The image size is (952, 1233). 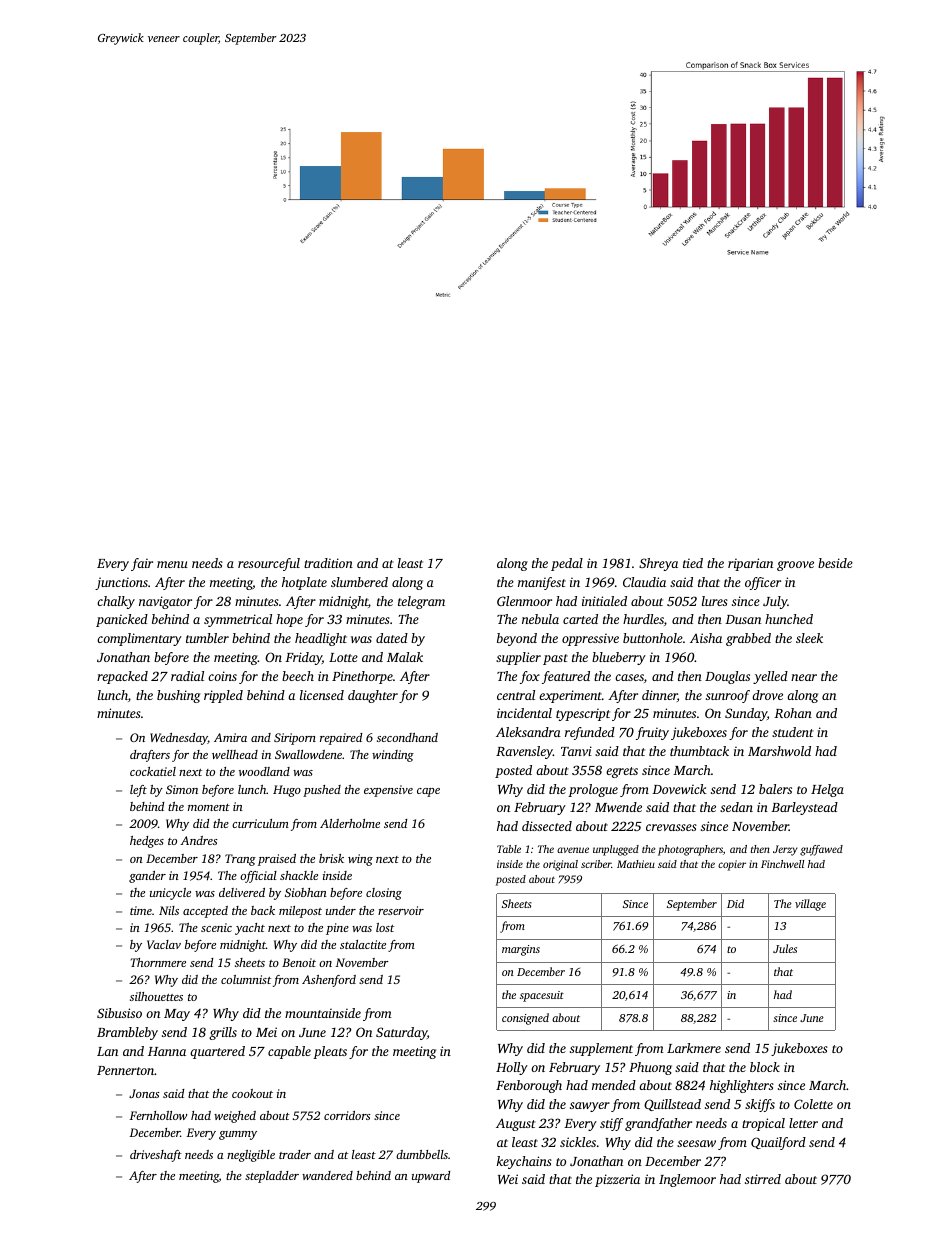 What do you see at coordinates (570, 696) in the document?
I see `experiment` at bounding box center [570, 696].
